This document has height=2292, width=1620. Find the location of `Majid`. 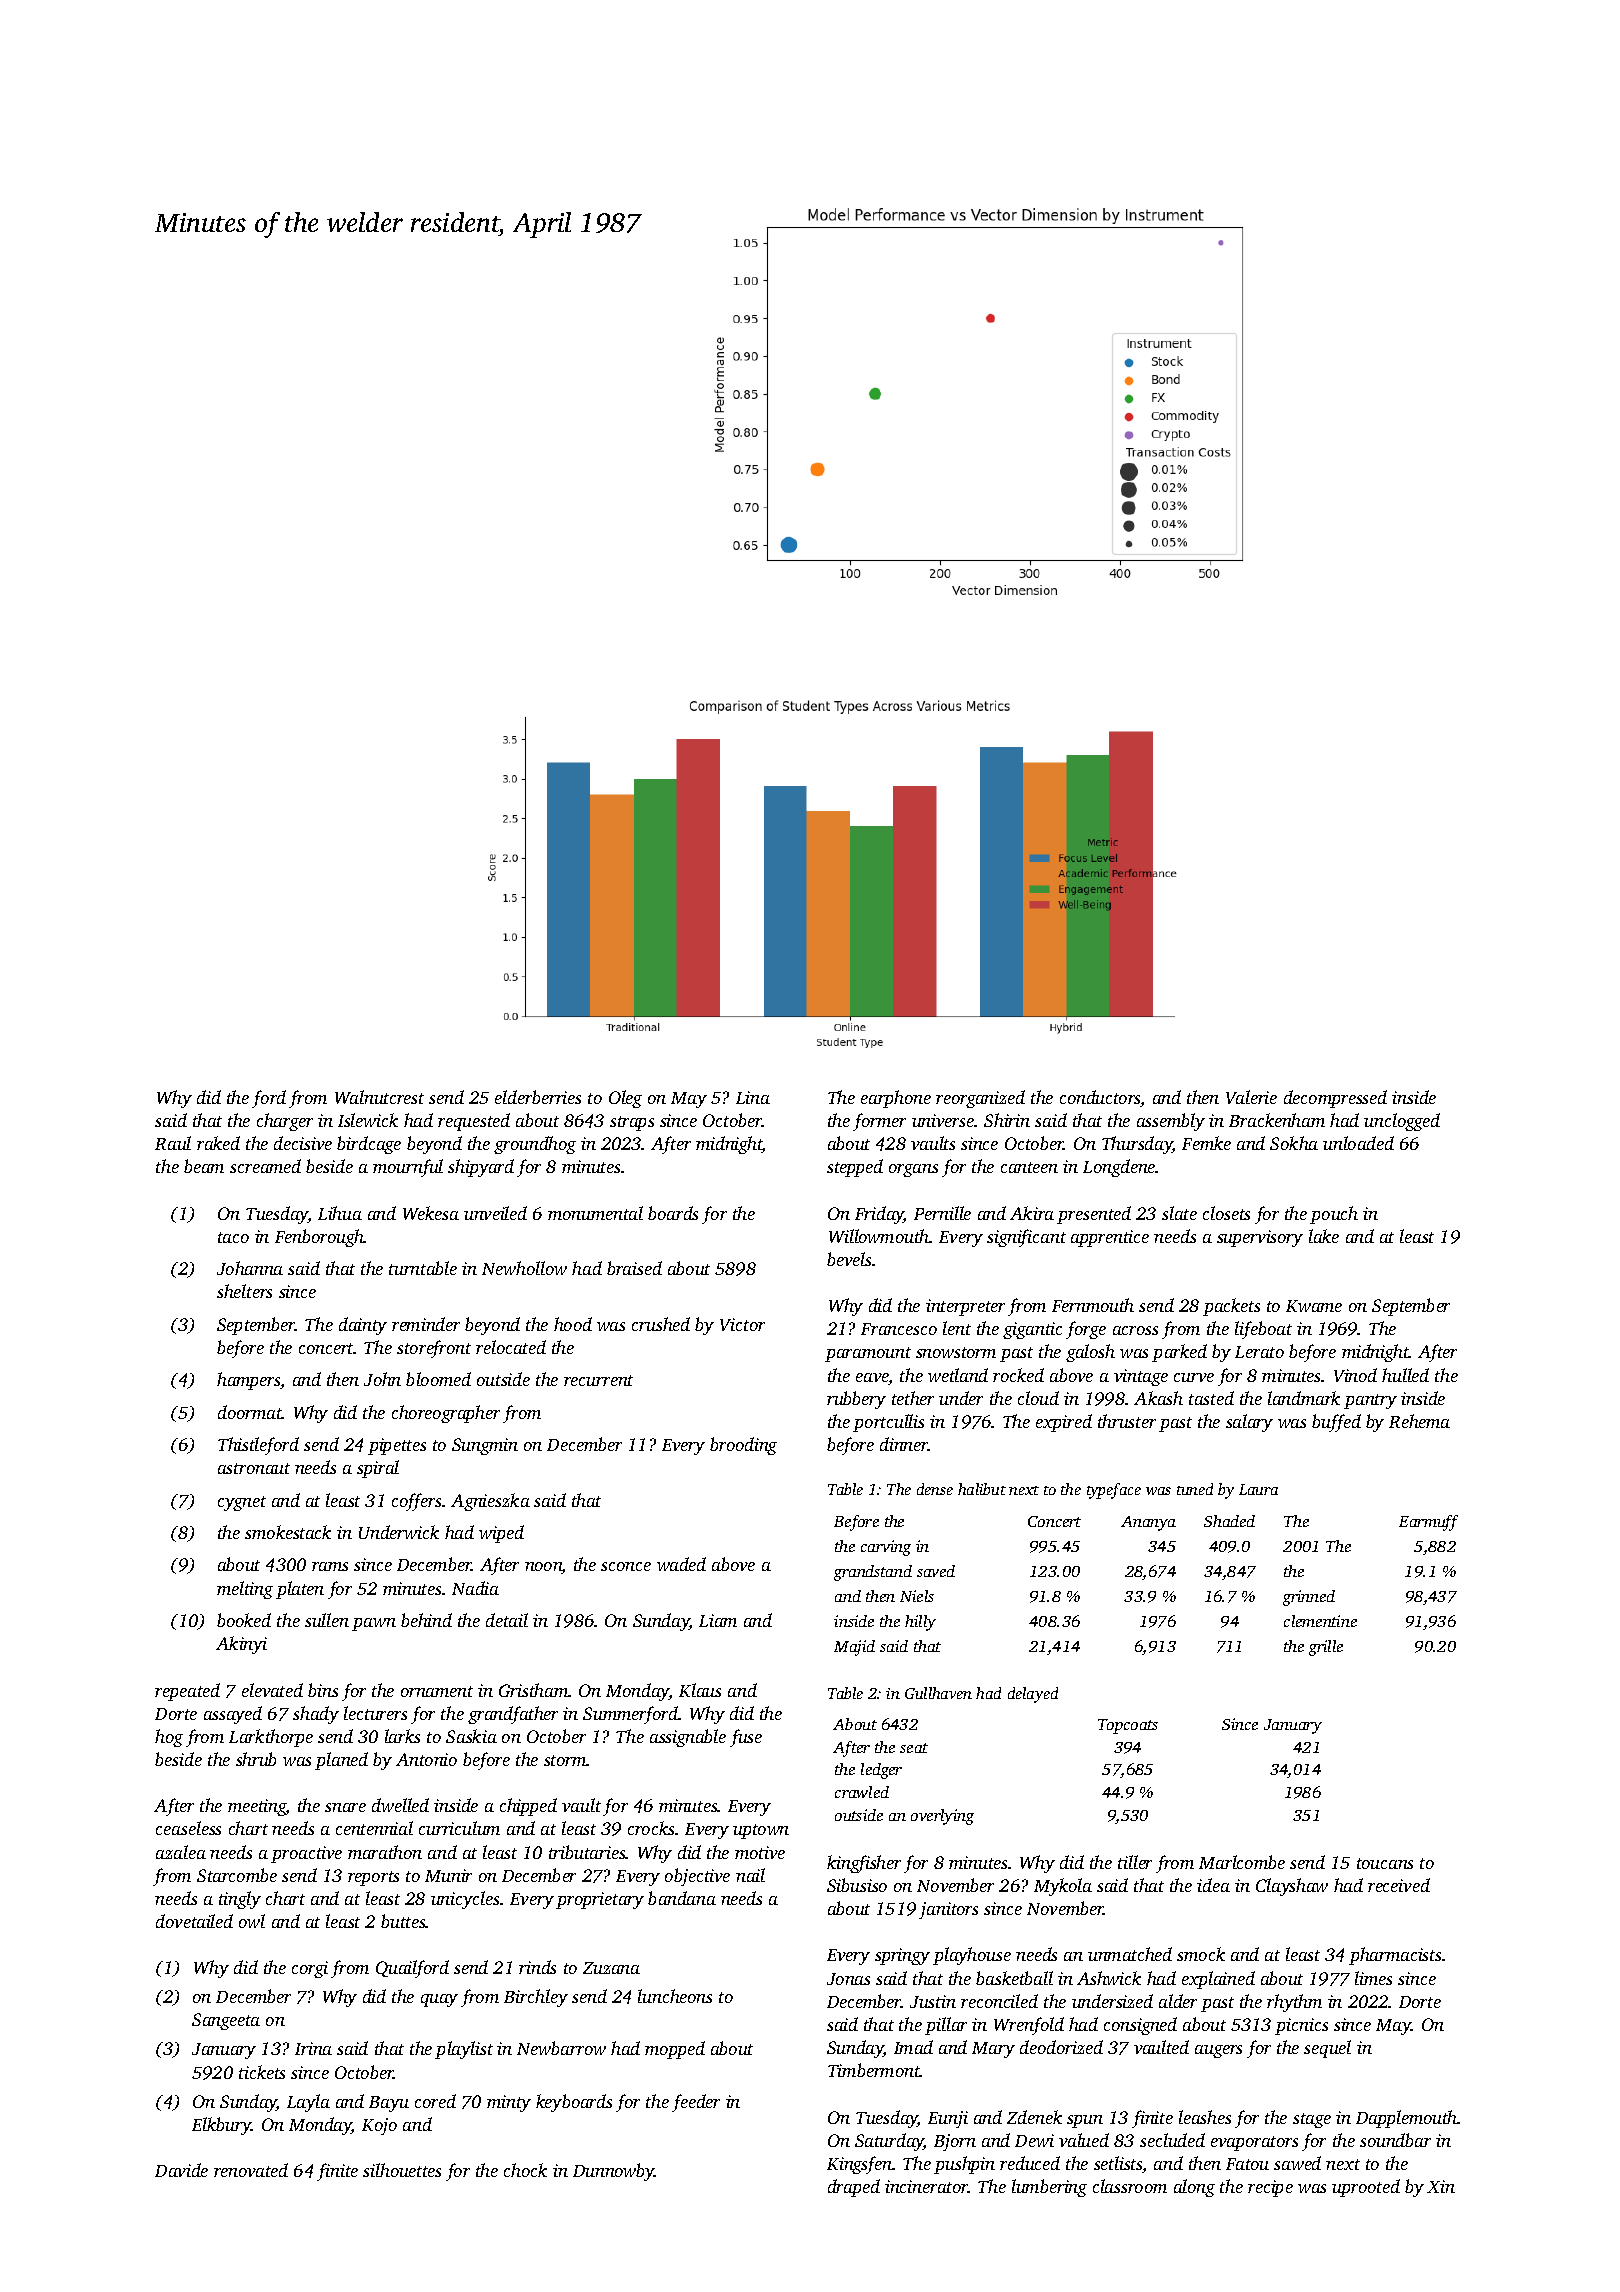

Majid is located at coordinates (854, 1648).
